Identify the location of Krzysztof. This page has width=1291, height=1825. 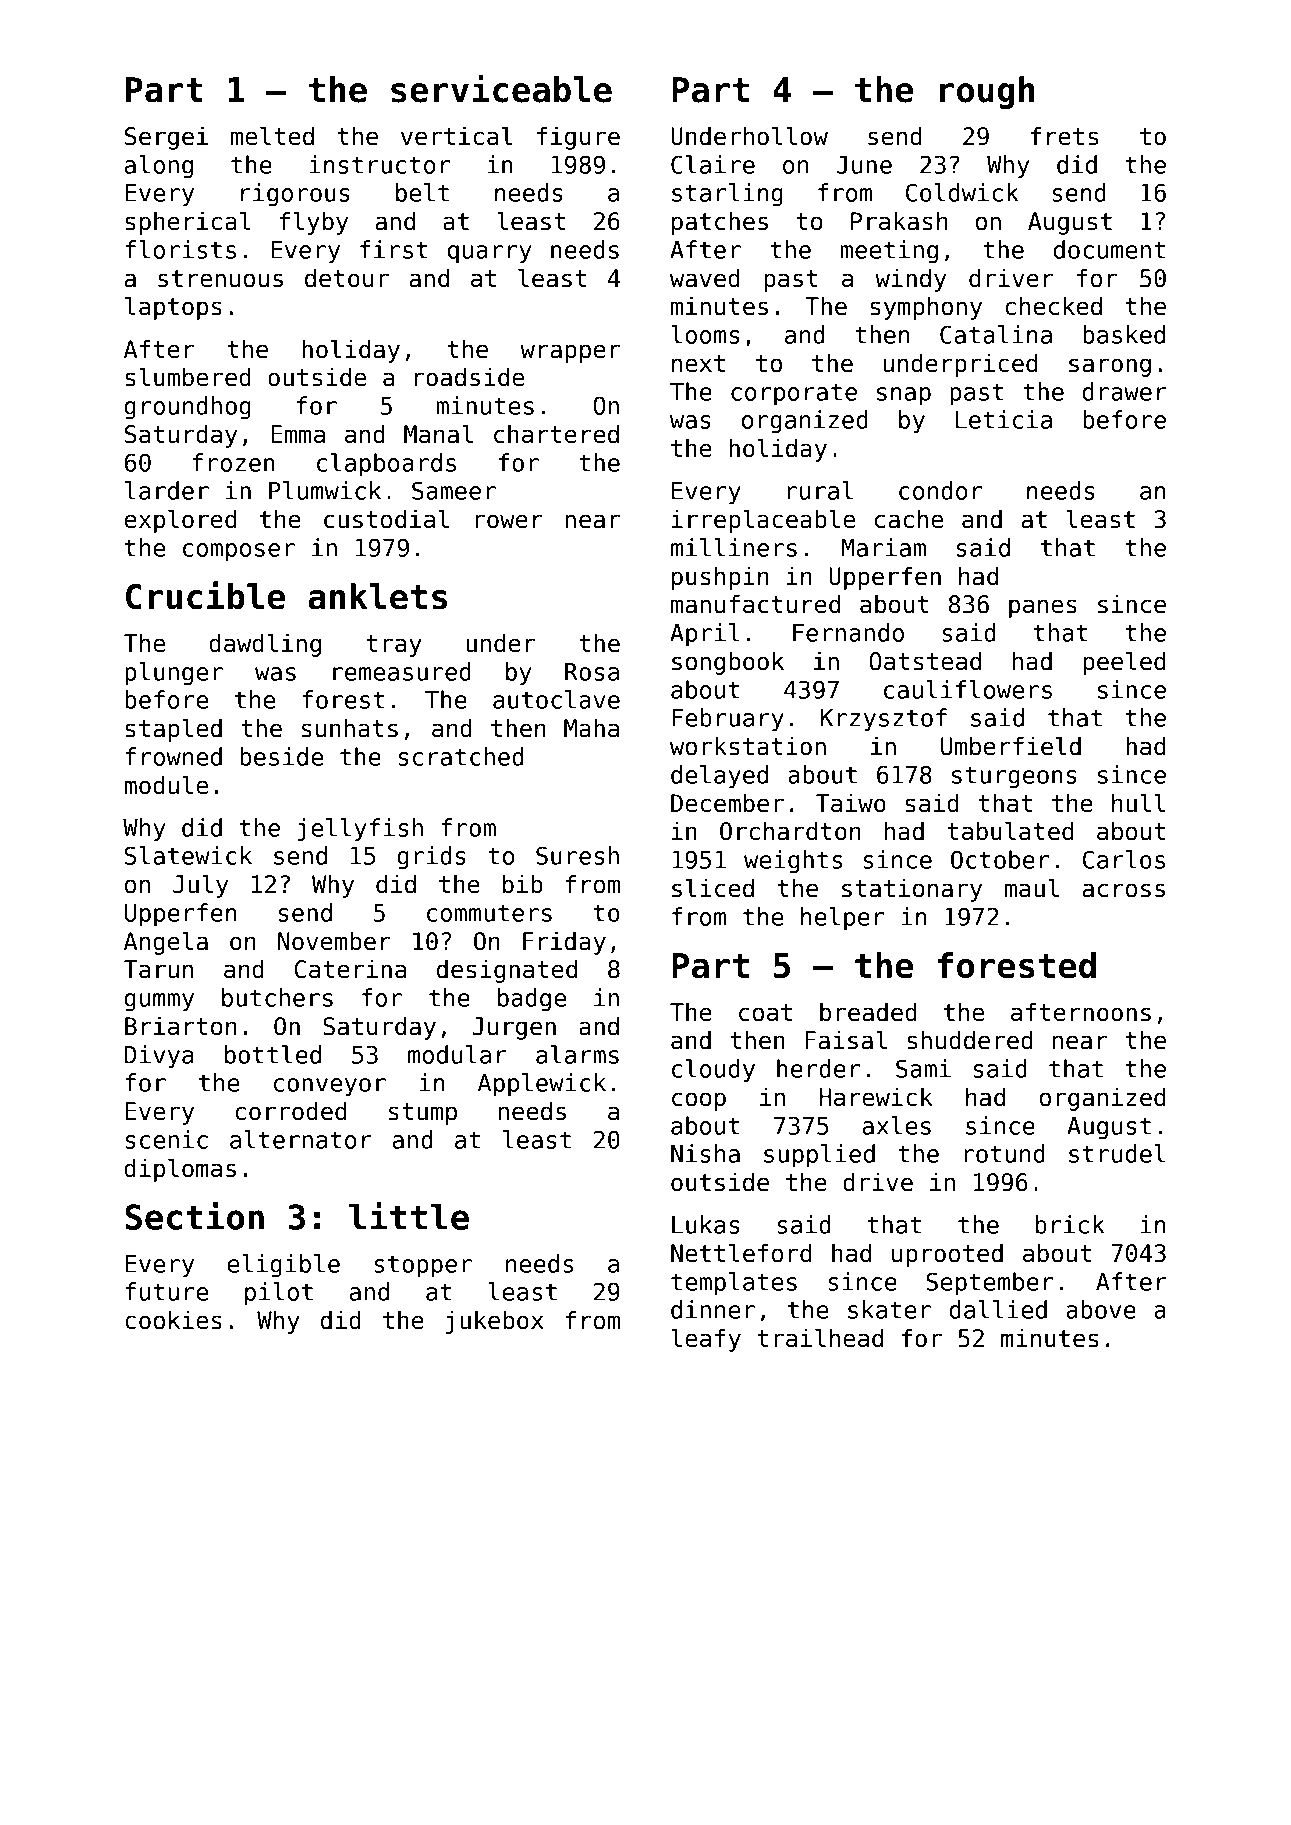
(884, 720).
